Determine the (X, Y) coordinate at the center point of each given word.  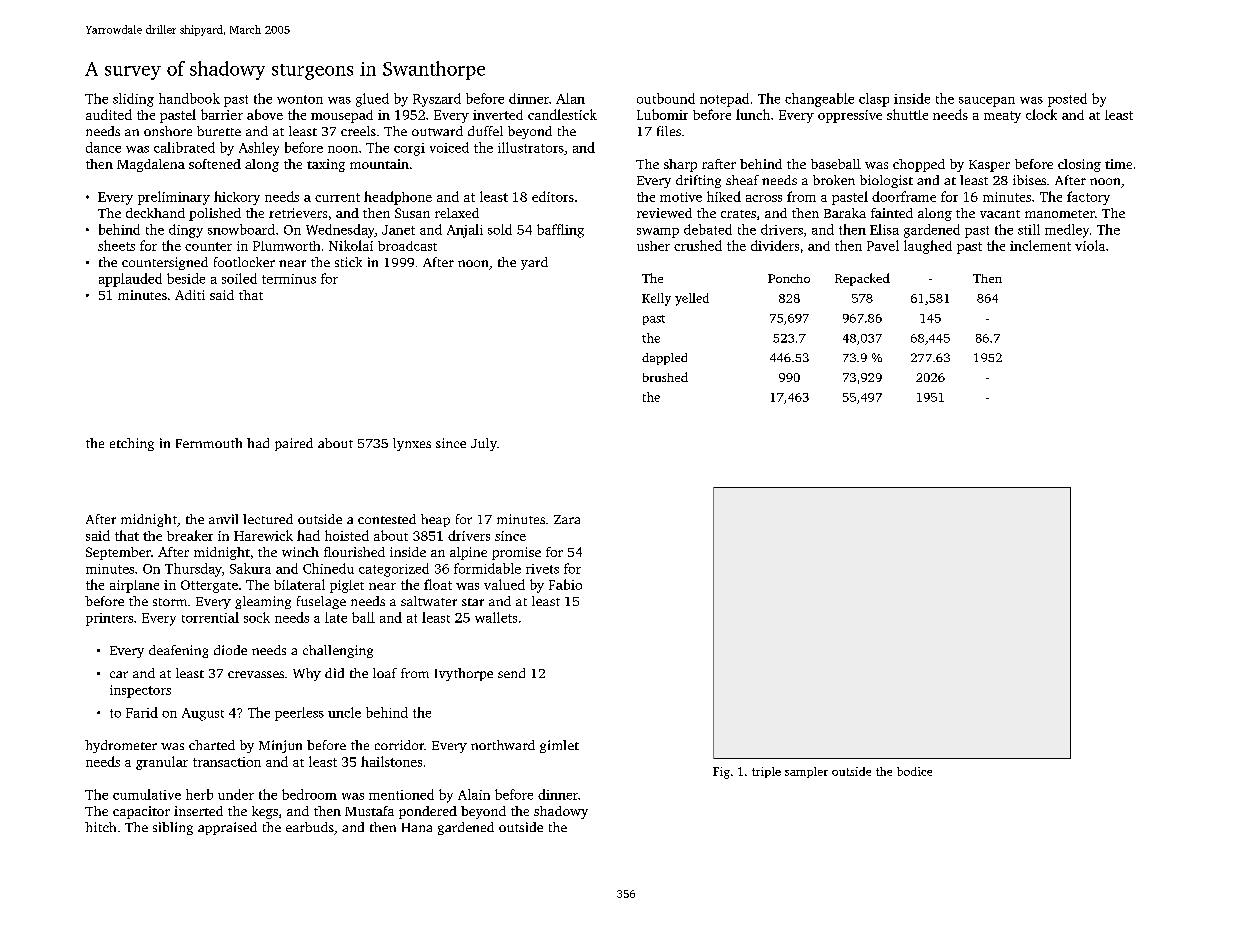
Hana (417, 827)
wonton (300, 99)
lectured (268, 519)
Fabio (565, 584)
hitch (100, 827)
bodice (914, 771)
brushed (665, 377)
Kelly (656, 299)
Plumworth (286, 246)
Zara (567, 519)
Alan (570, 98)
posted (1067, 100)
